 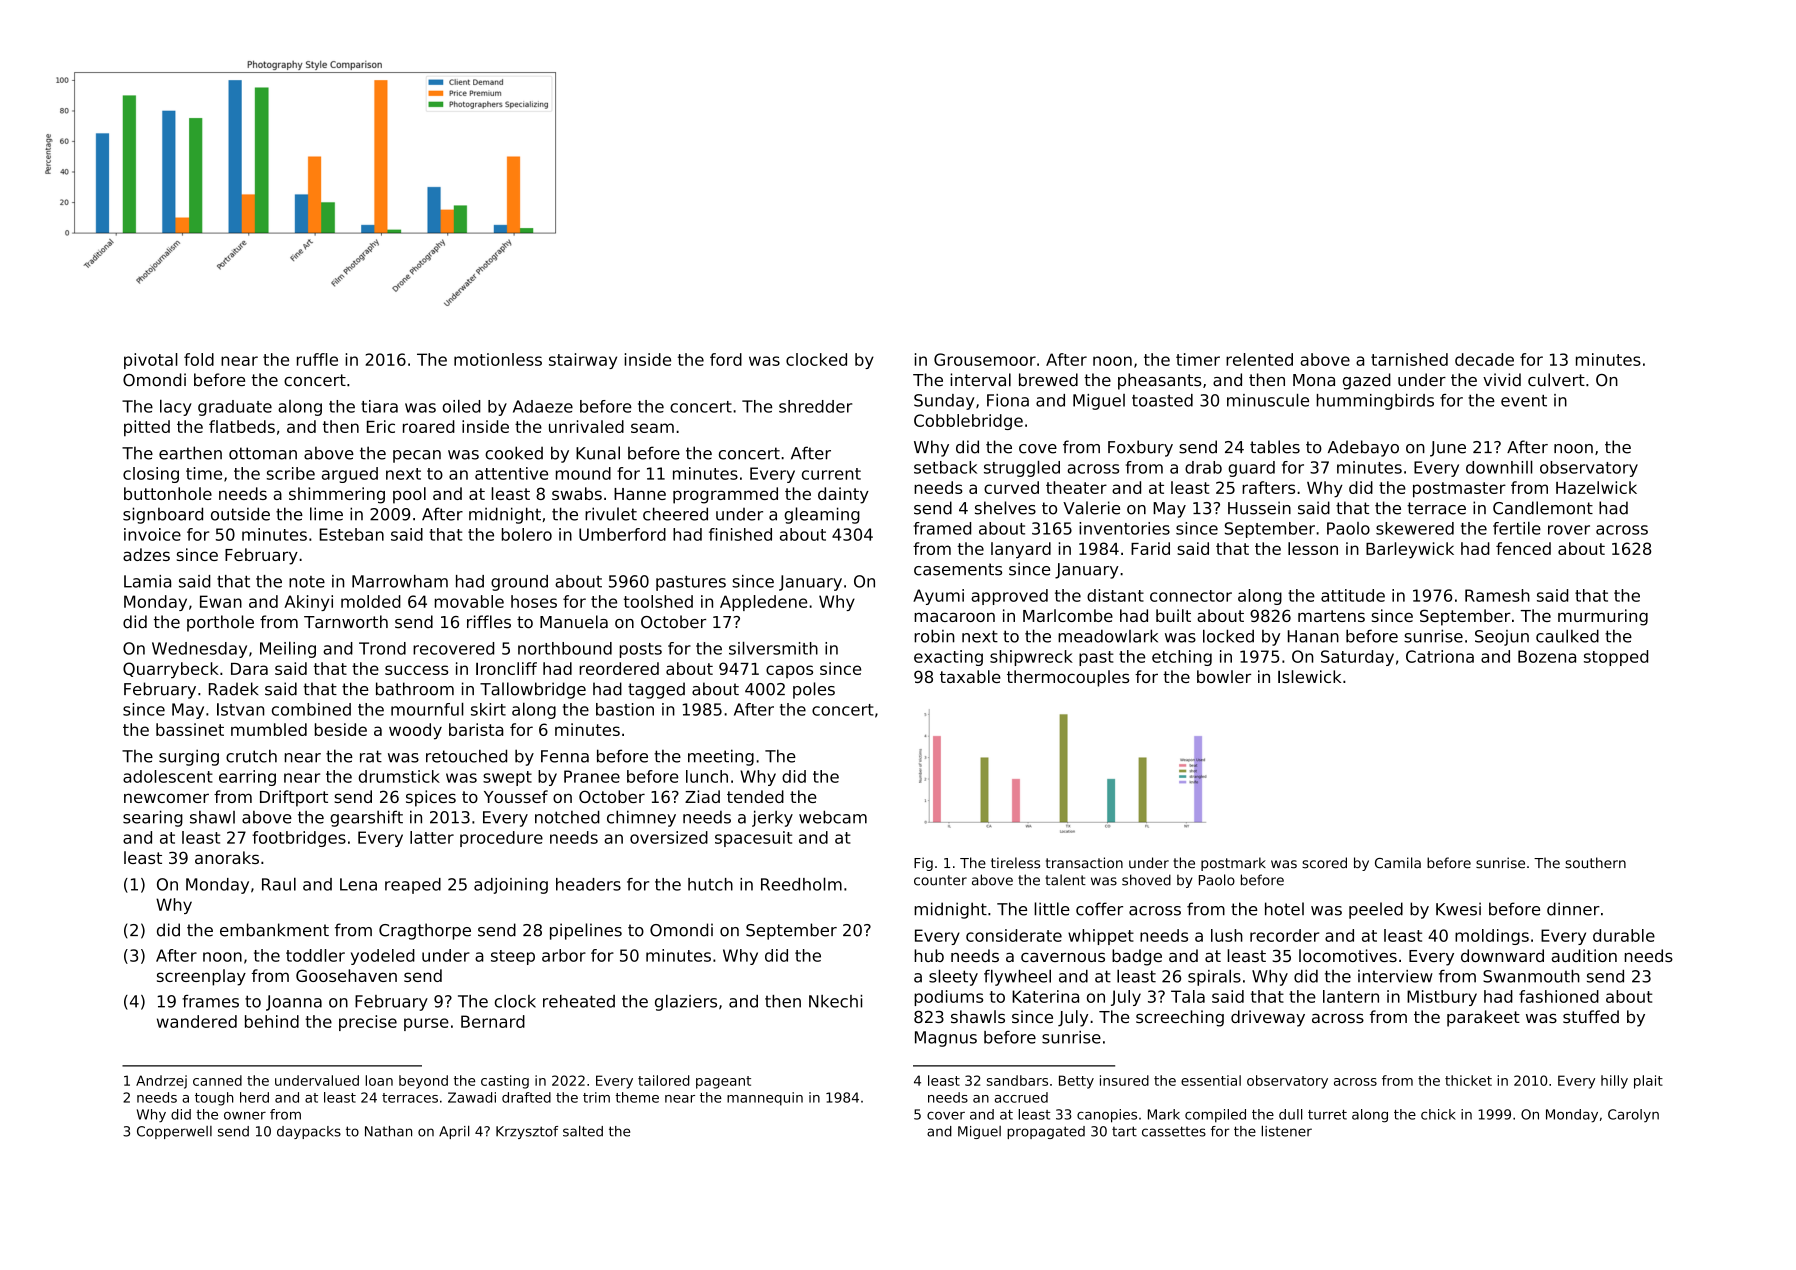 I want to click on propagated, so click(x=1046, y=1132).
